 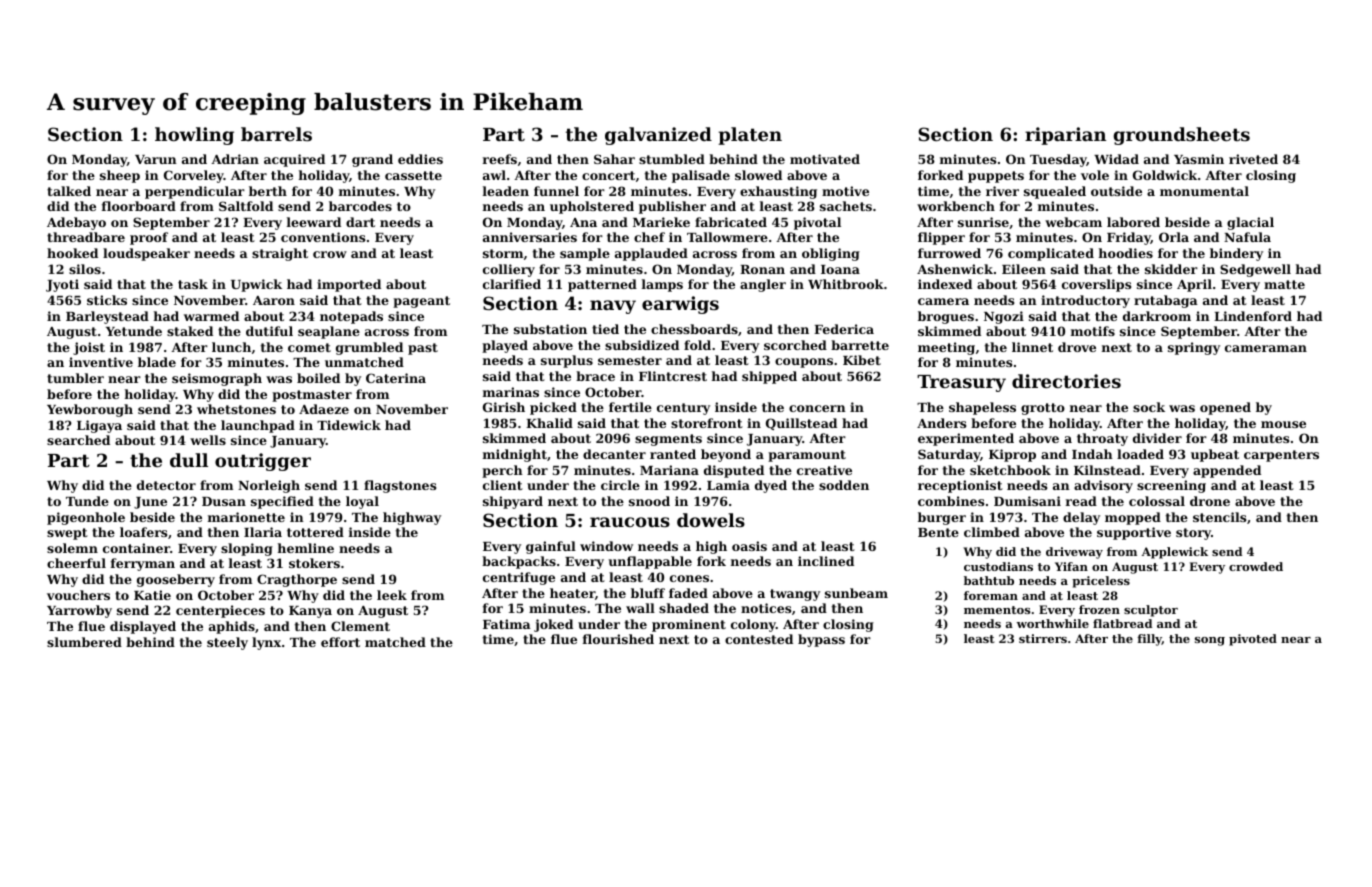 I want to click on aphids, so click(x=232, y=627).
